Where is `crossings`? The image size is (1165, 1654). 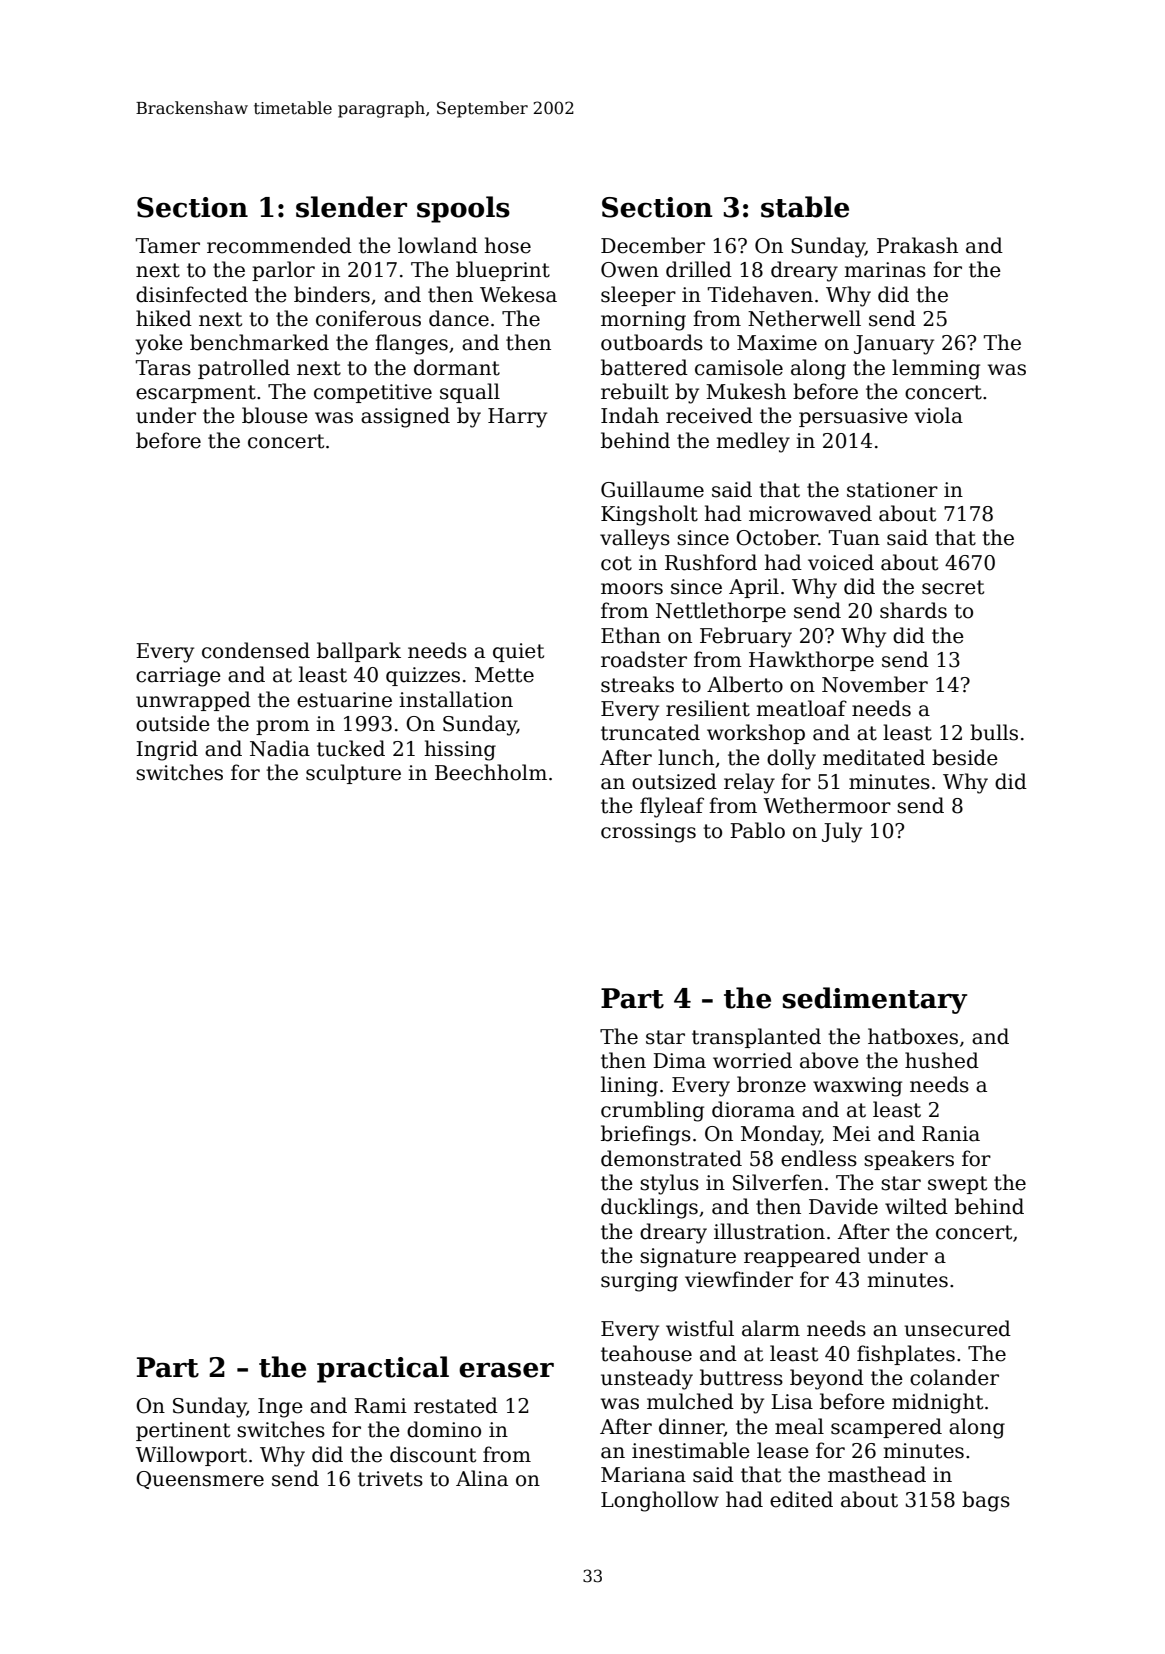 crossings is located at coordinates (648, 833).
